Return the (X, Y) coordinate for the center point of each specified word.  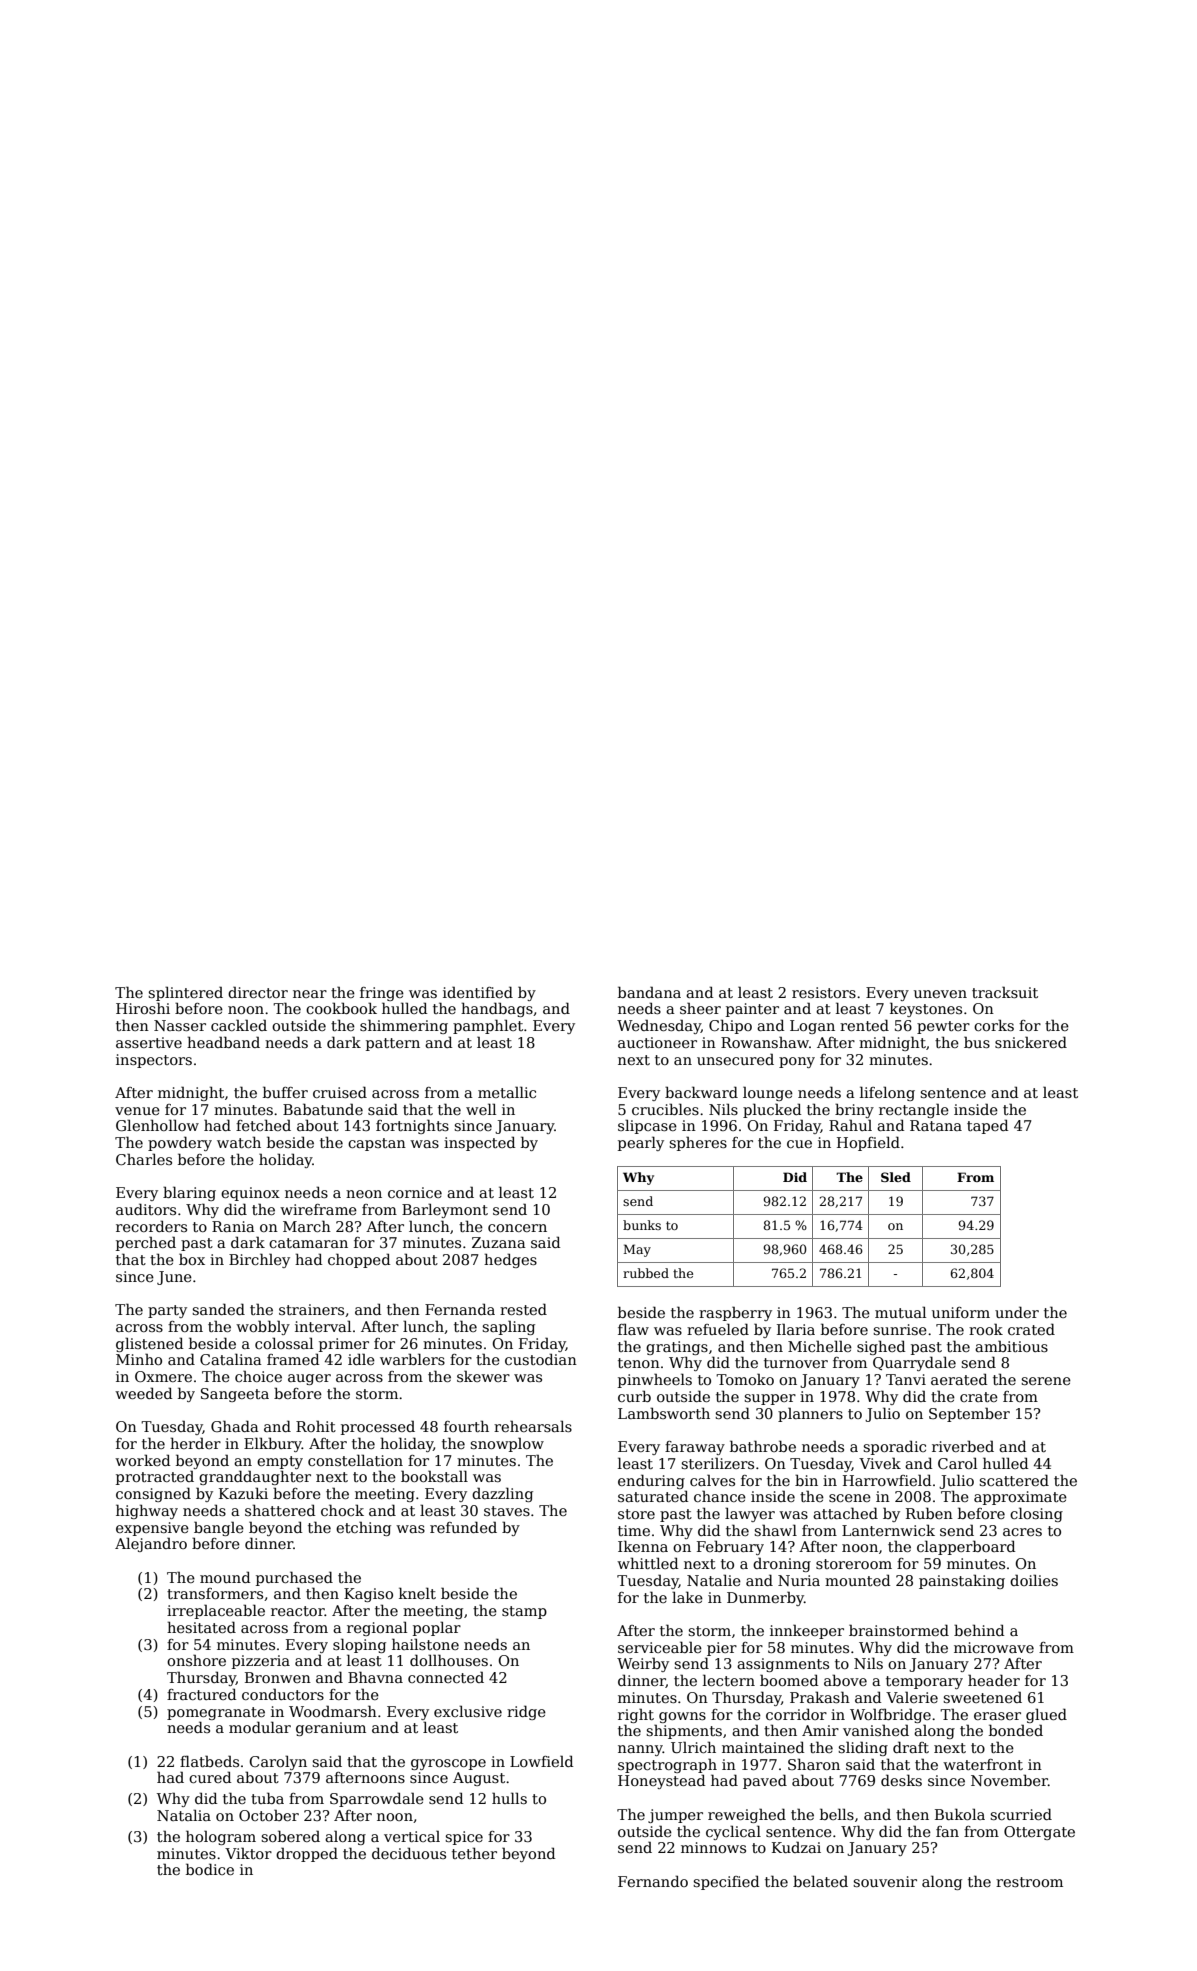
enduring (651, 1481)
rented (864, 1025)
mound (225, 1577)
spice (464, 1838)
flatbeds (209, 1761)
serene (1046, 1381)
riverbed (963, 1446)
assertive (149, 1042)
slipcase (647, 1126)
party (167, 1311)
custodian (541, 1359)
